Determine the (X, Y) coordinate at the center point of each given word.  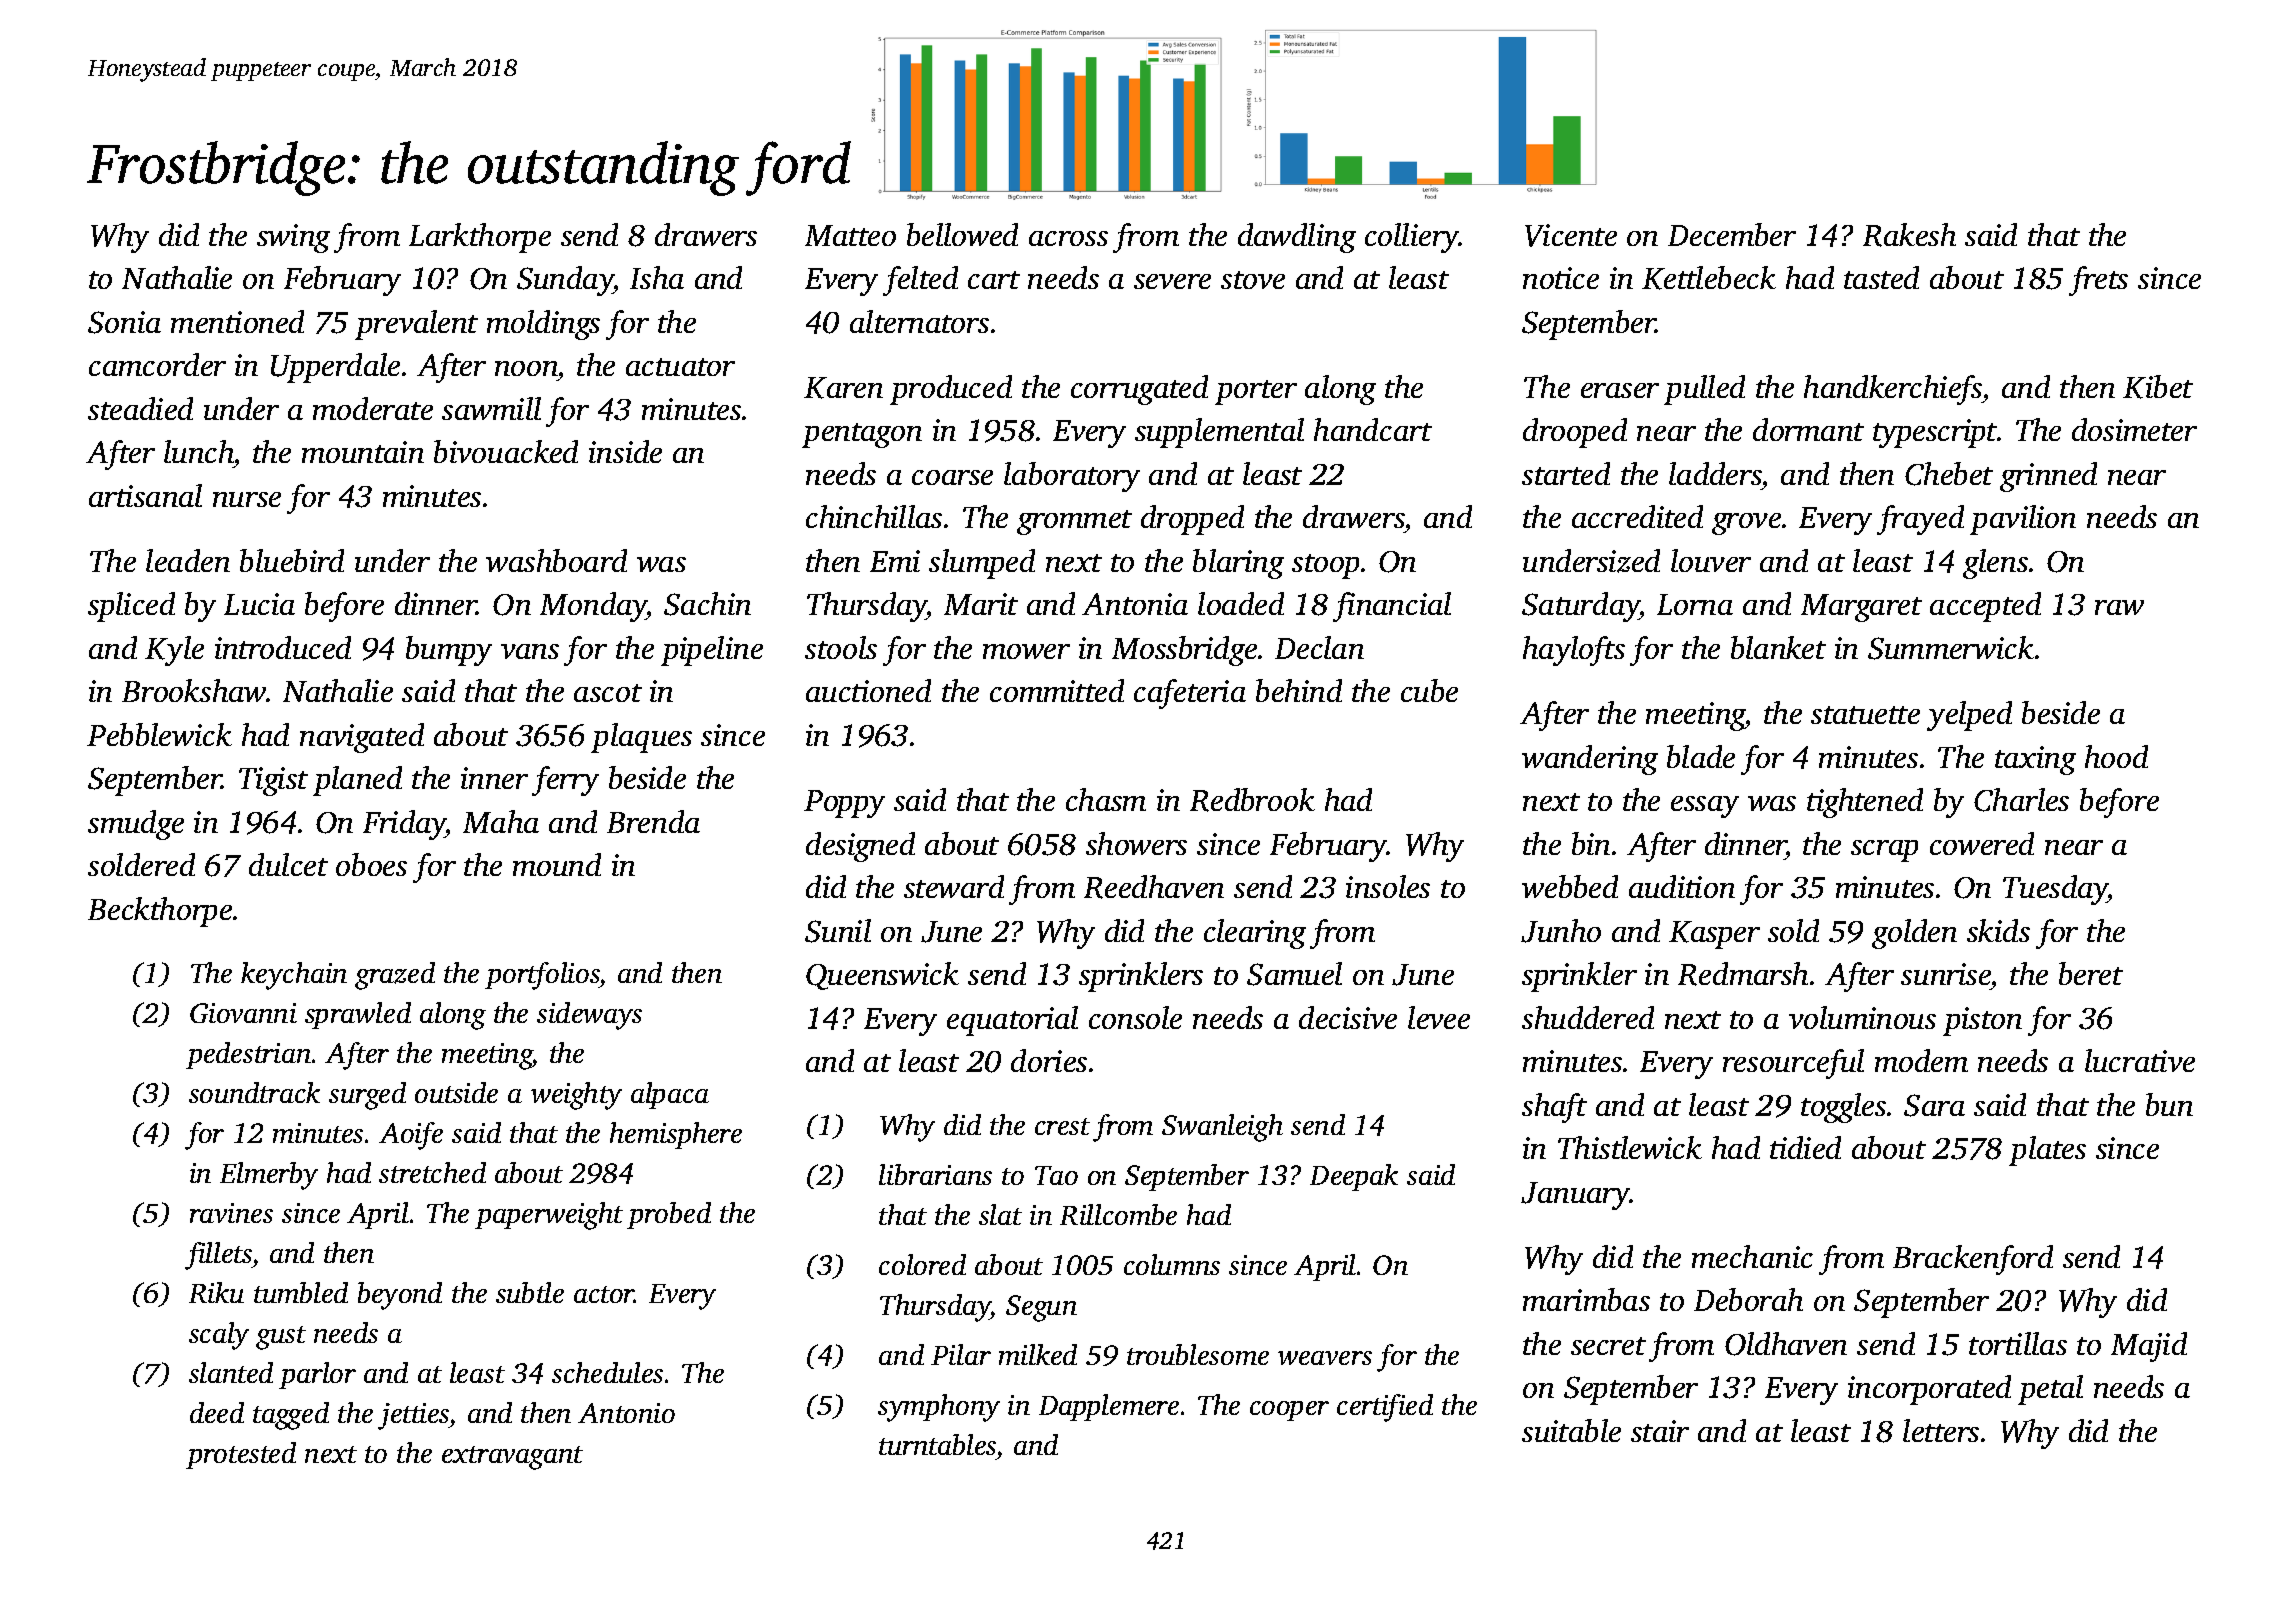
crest (1062, 1126)
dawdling (1297, 238)
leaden (188, 560)
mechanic (1752, 1256)
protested (241, 1455)
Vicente (1571, 235)
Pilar (961, 1354)
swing (293, 238)
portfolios (542, 976)
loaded (1241, 603)
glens (1995, 564)
